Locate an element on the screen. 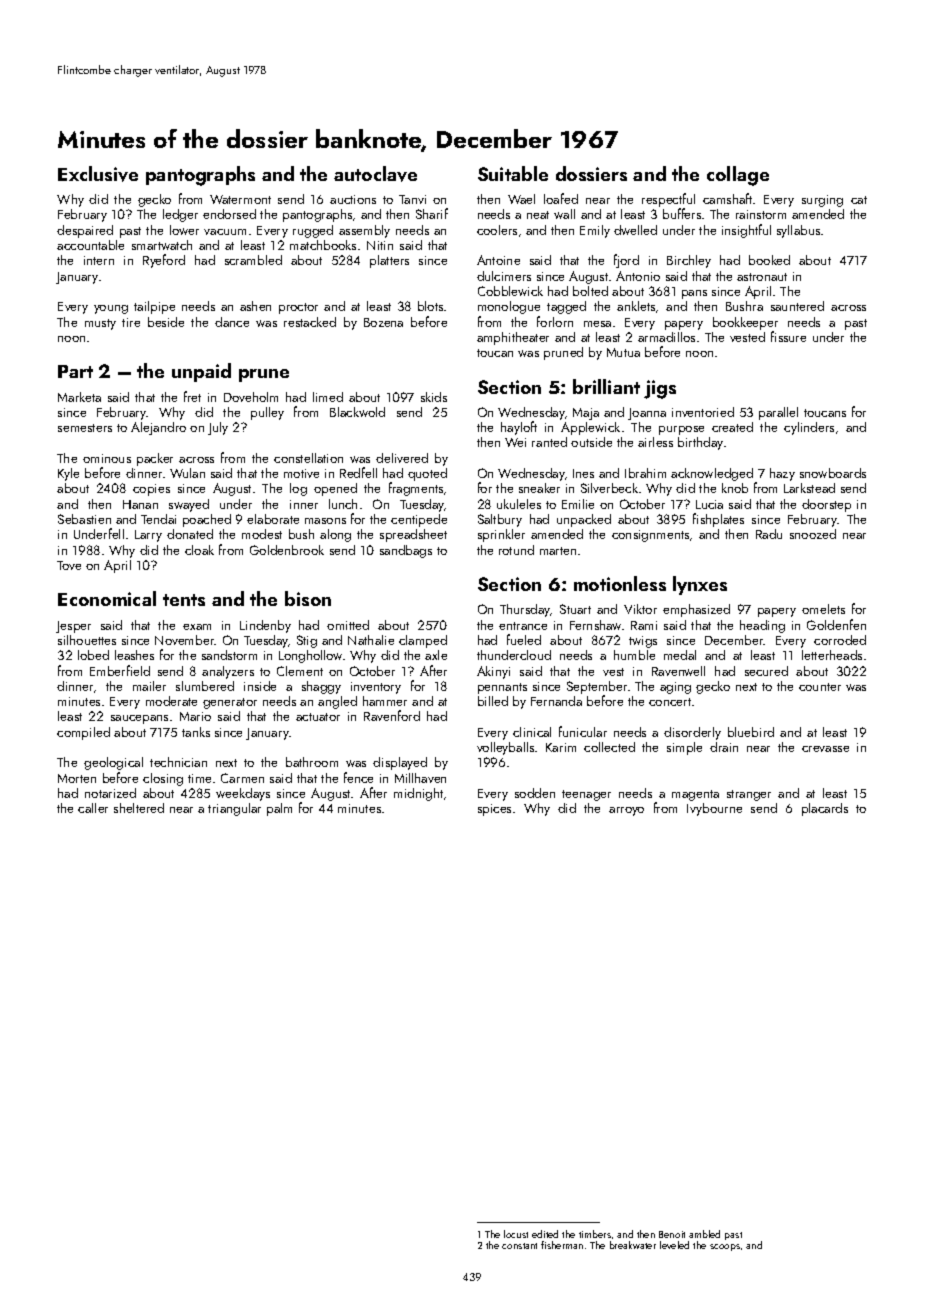  collage is located at coordinates (738, 176).
